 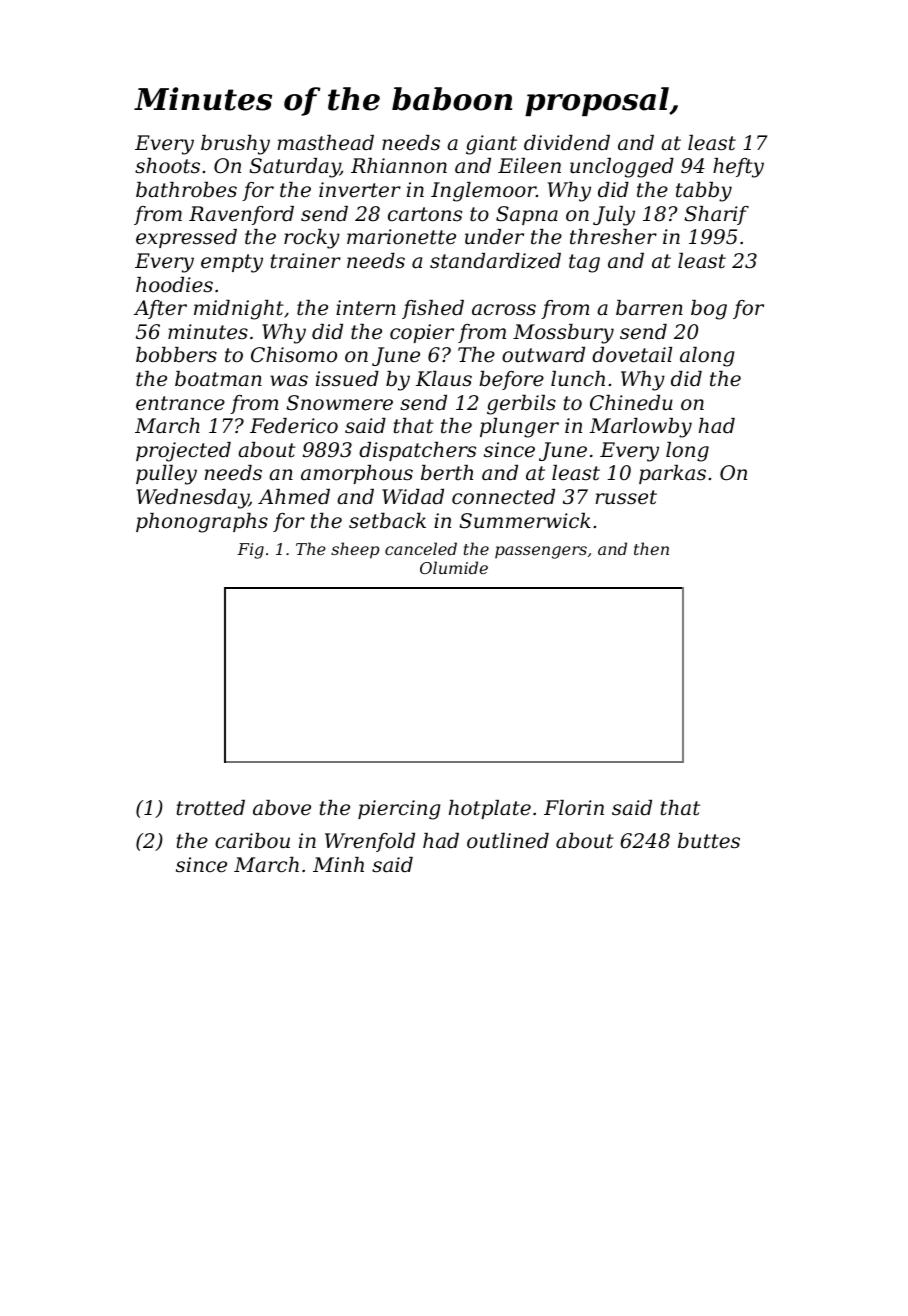 I want to click on Florin, so click(x=574, y=808).
